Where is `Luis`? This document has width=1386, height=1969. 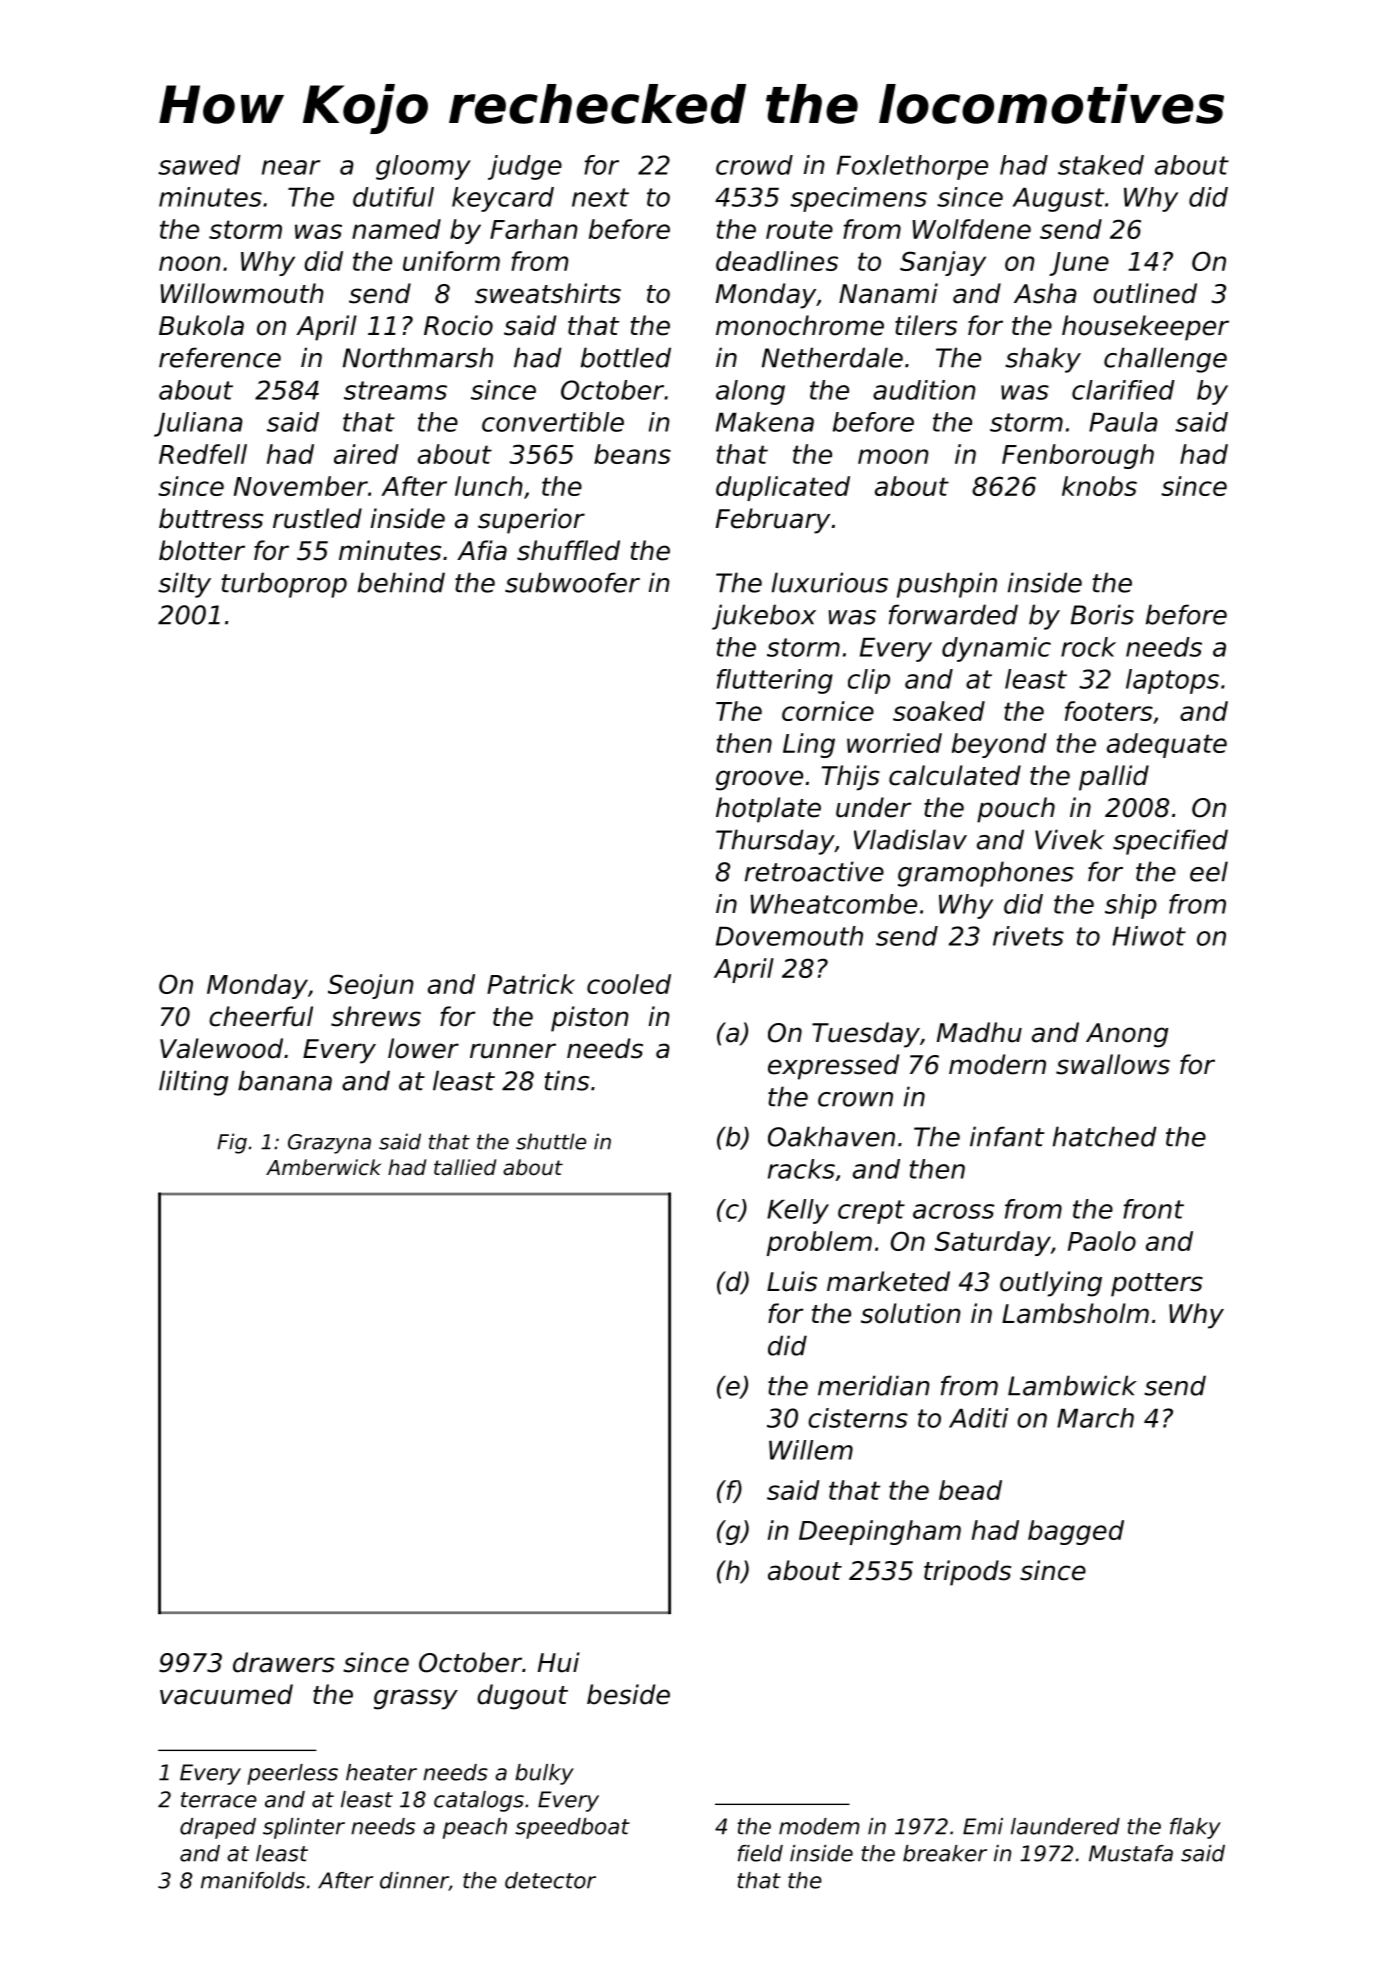
Luis is located at coordinates (792, 1281).
